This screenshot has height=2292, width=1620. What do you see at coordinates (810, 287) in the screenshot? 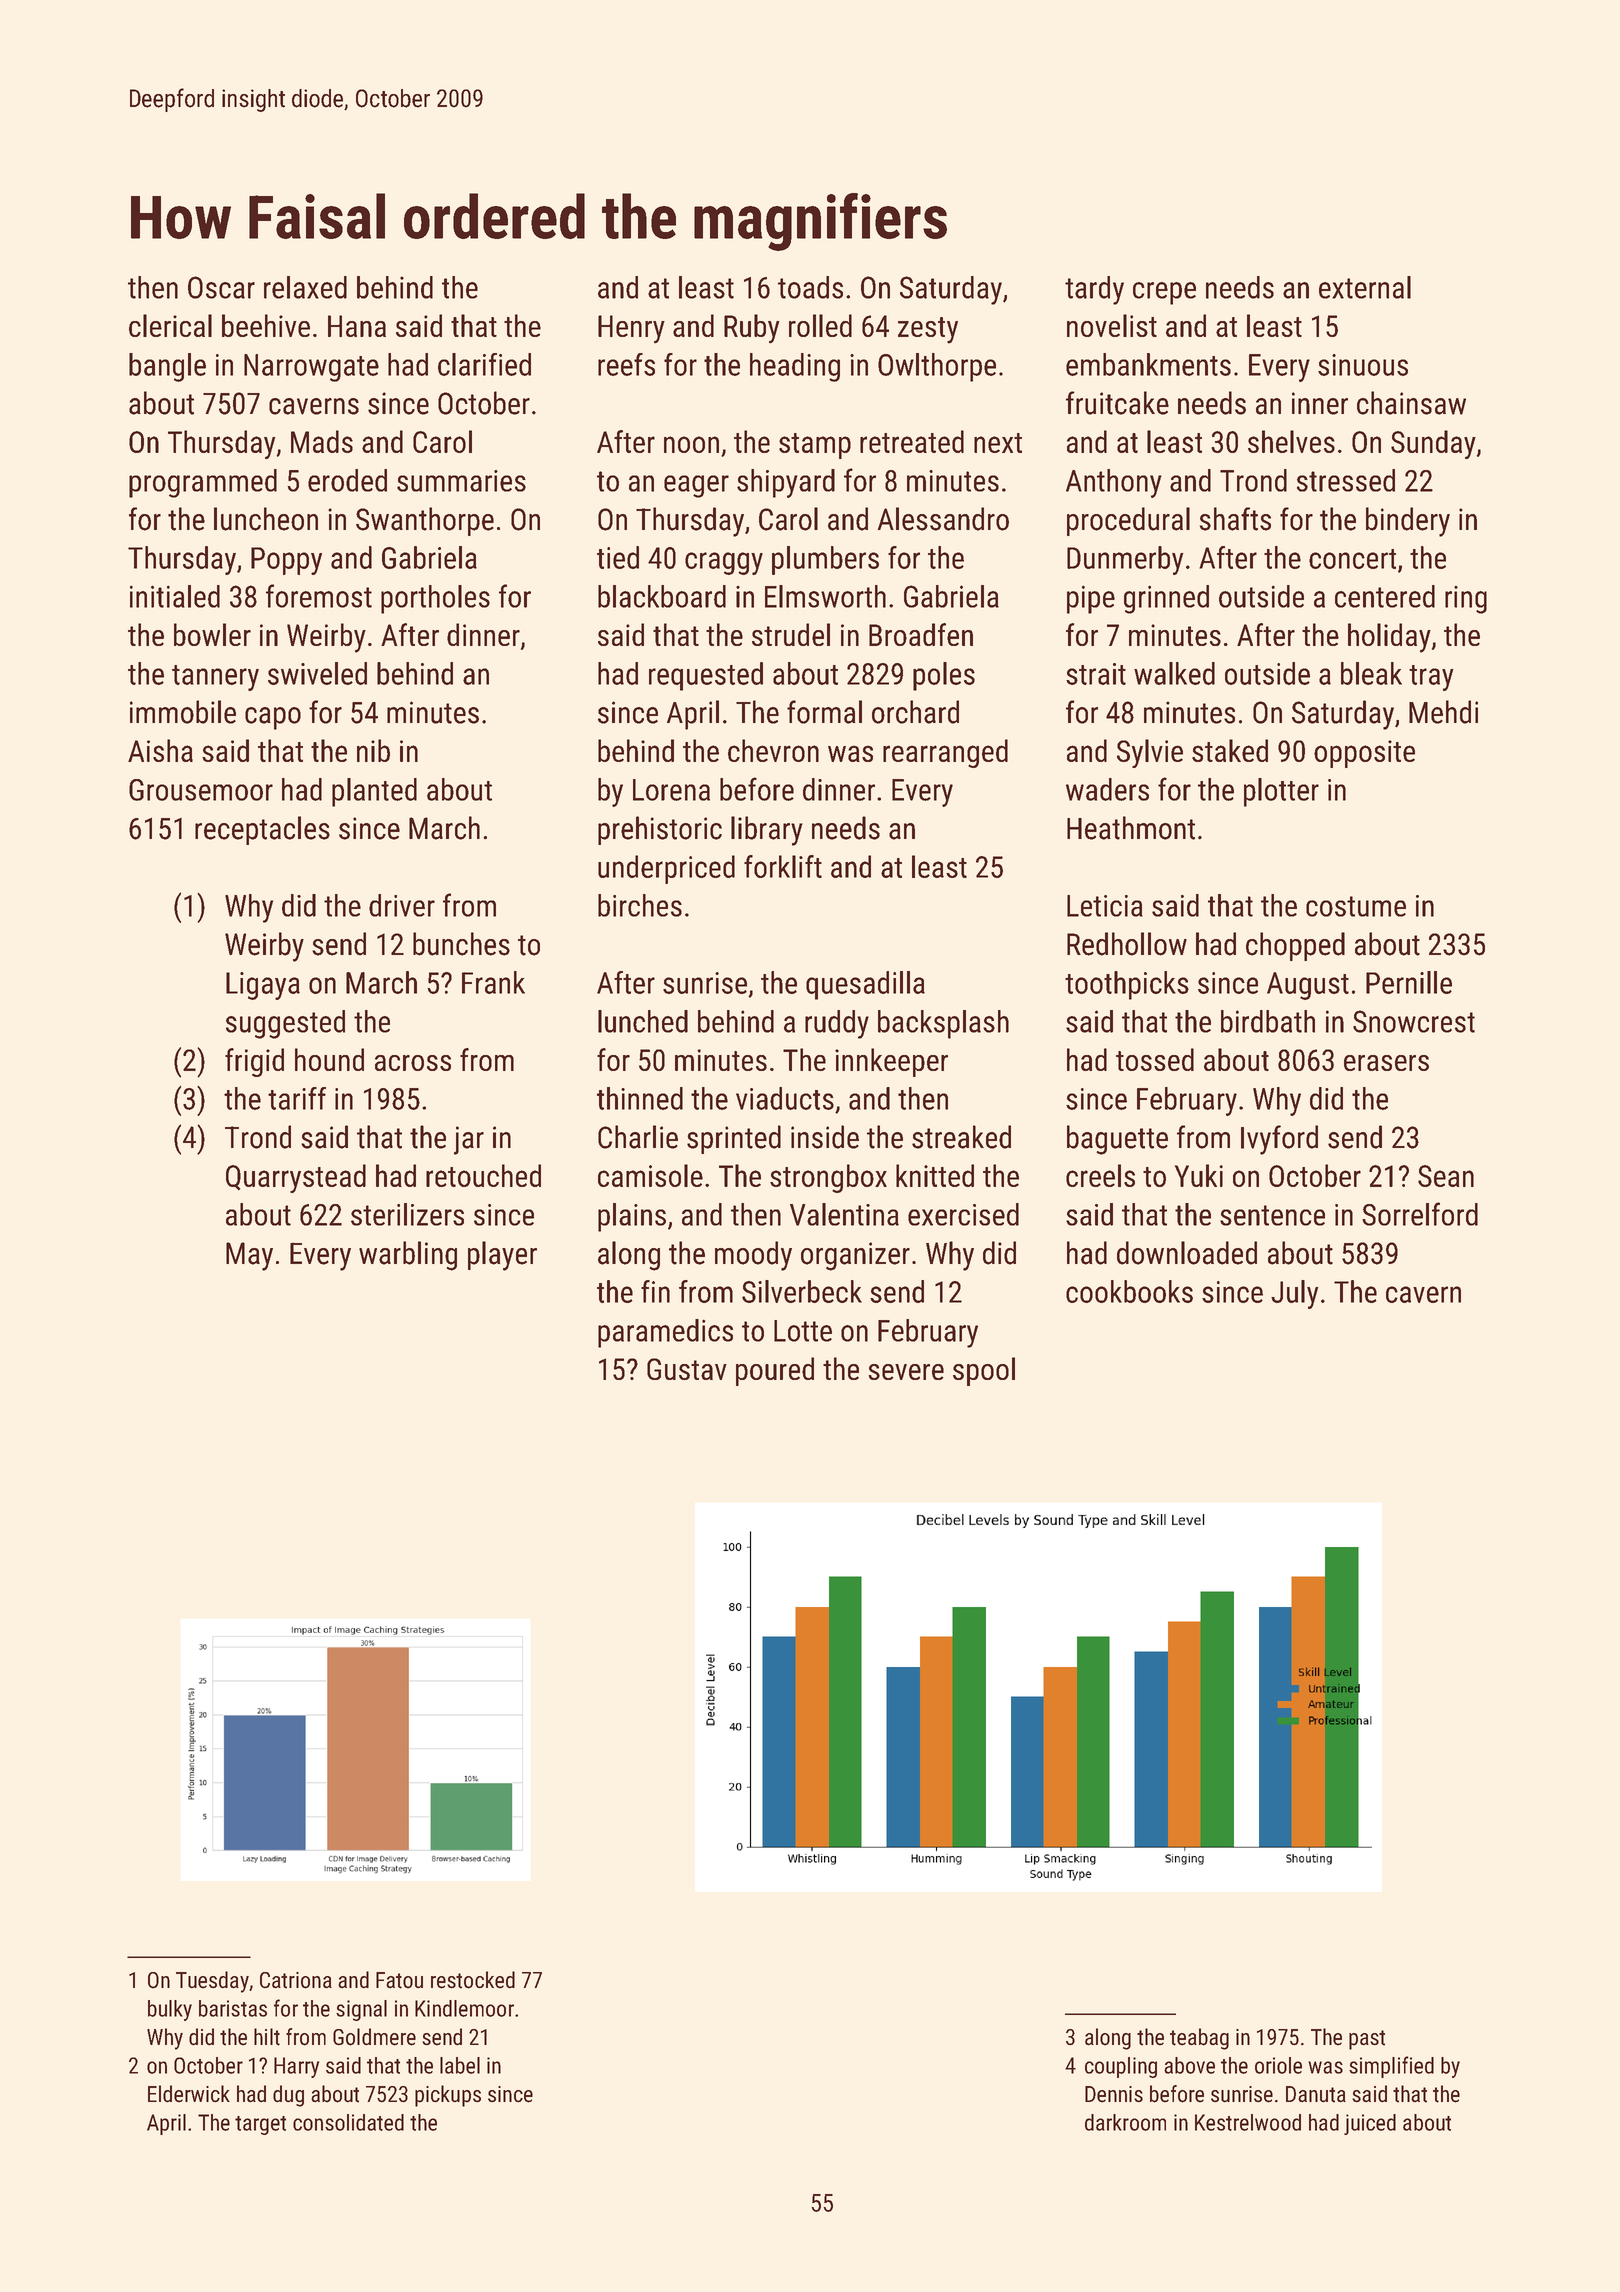
I see `toads` at bounding box center [810, 287].
